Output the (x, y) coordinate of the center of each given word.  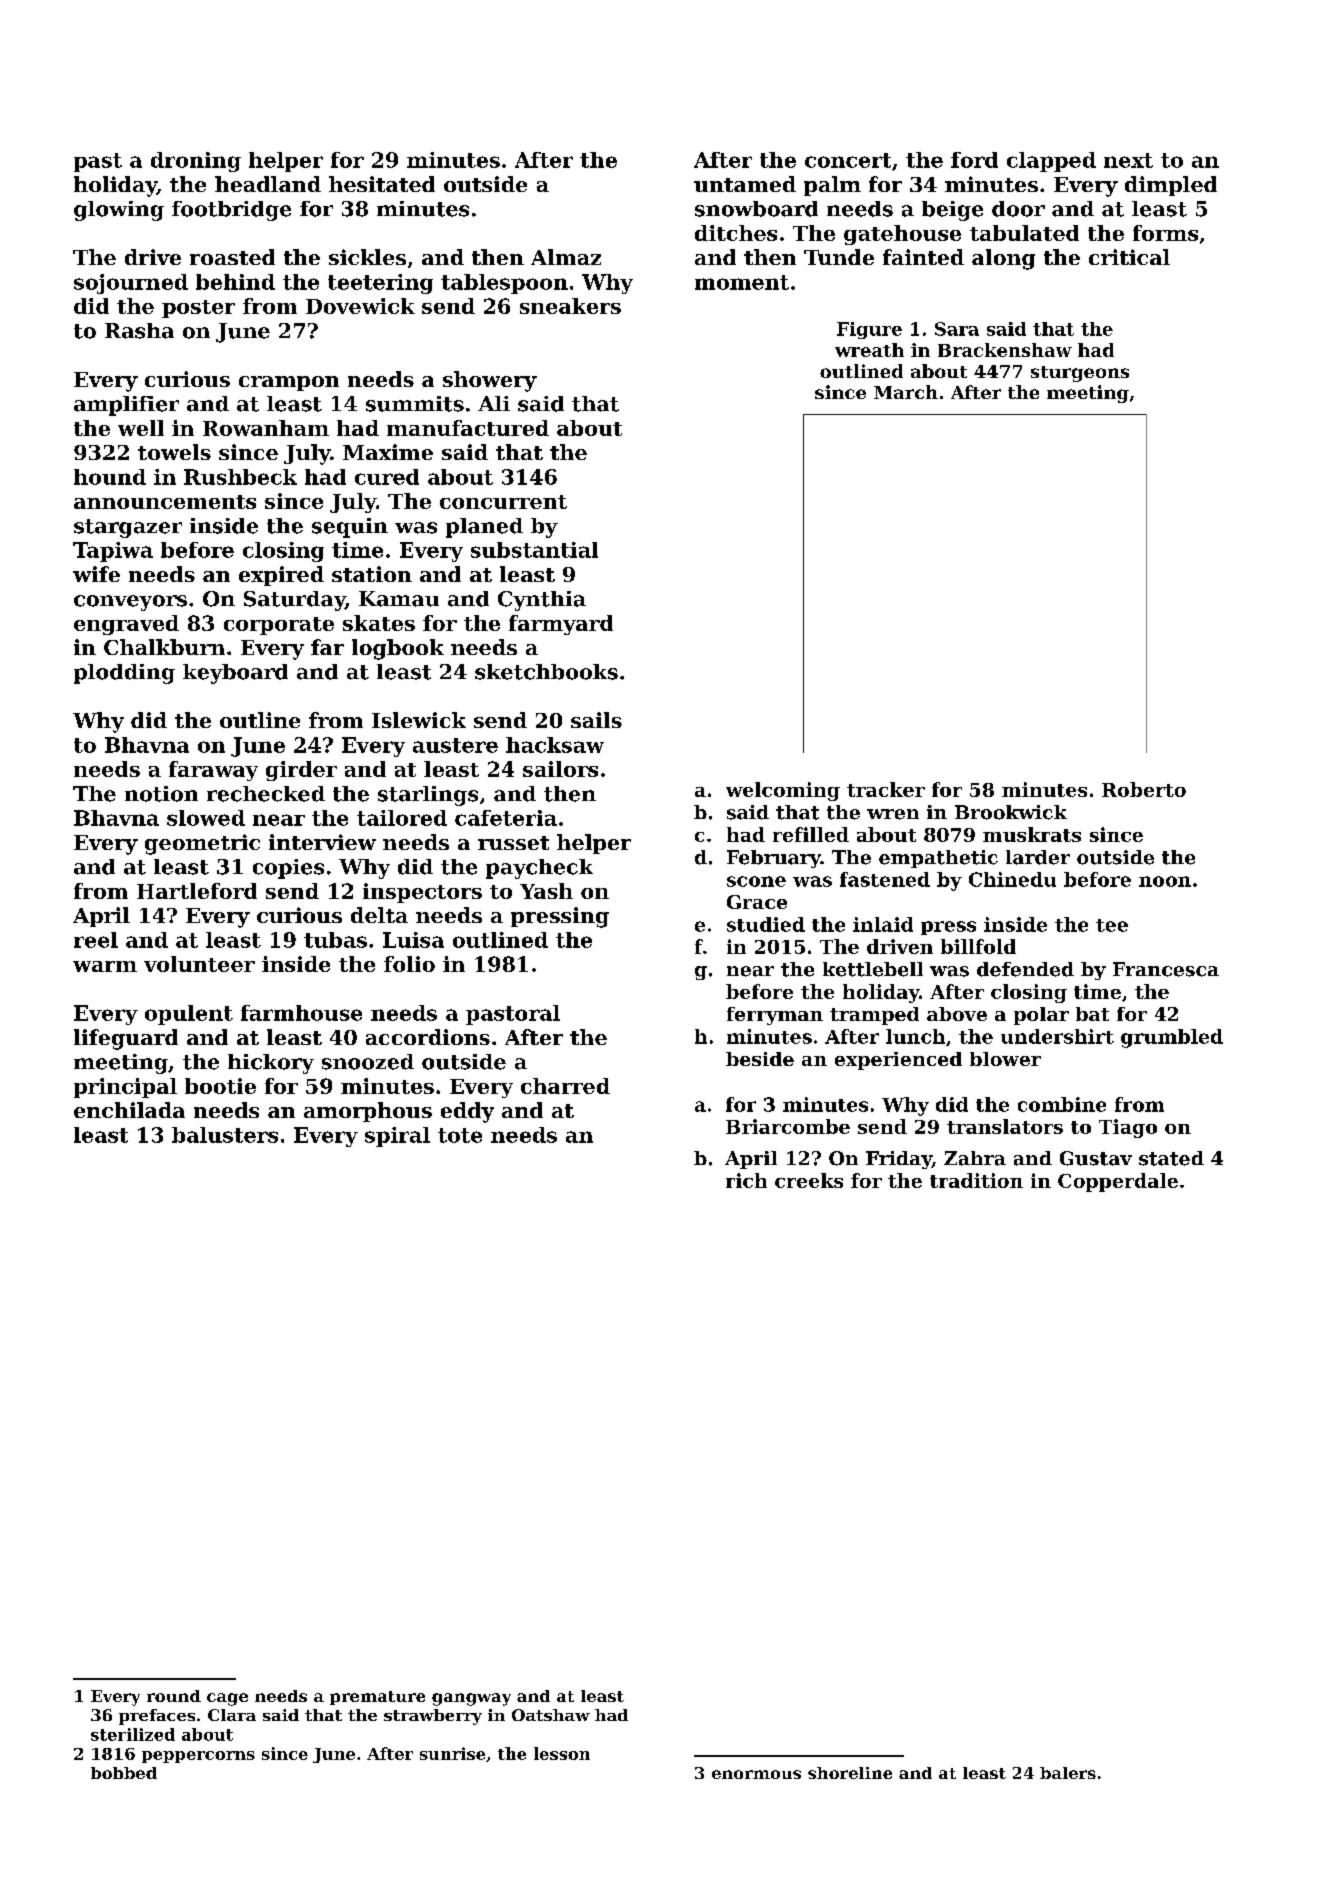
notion (161, 794)
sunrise (452, 1753)
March (906, 392)
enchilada (129, 1110)
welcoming (783, 791)
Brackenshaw (1005, 350)
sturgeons (1080, 374)
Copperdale (1118, 1182)
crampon (289, 383)
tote (460, 1135)
